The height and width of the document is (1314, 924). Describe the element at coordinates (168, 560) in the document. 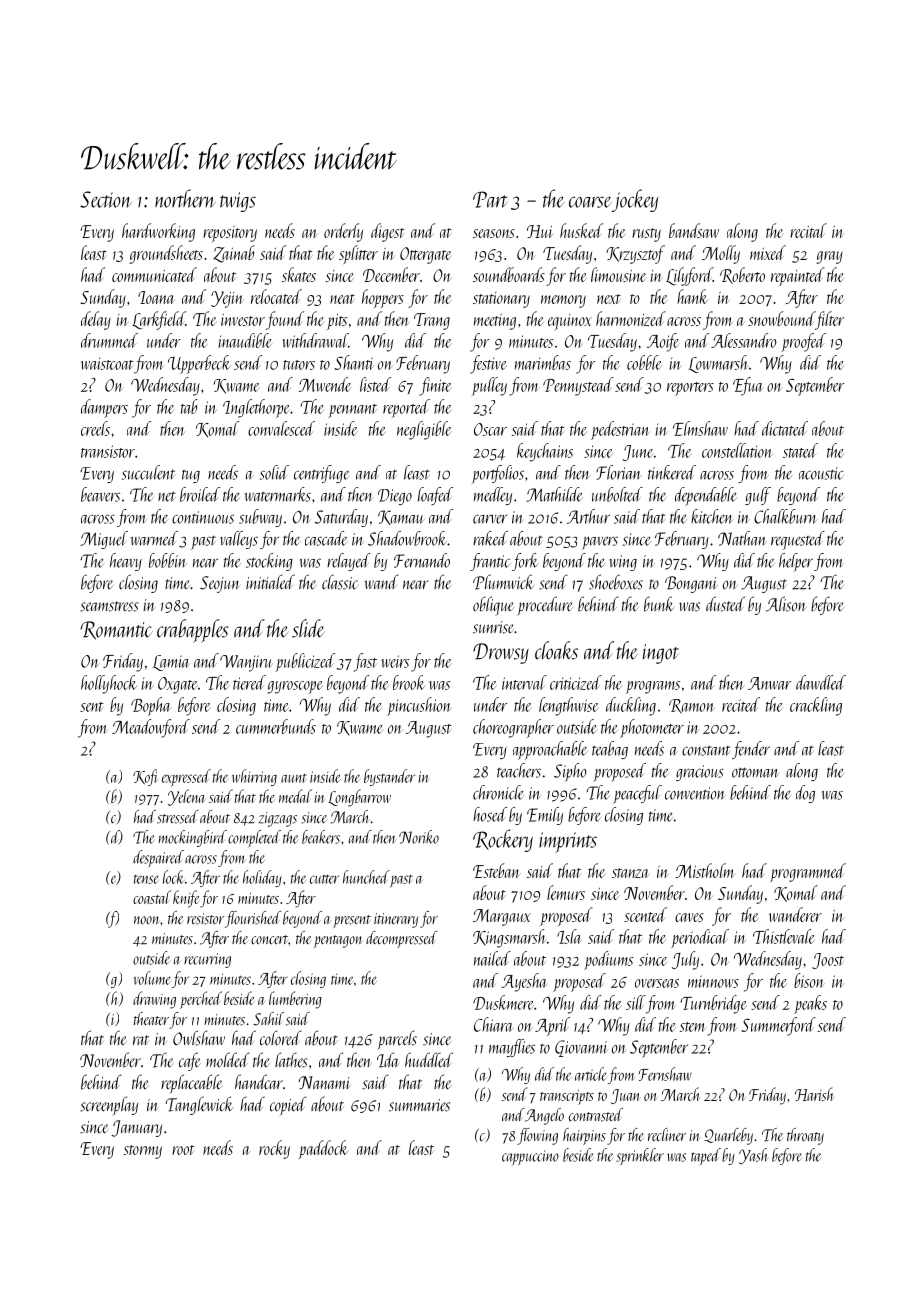

I see `bobbin` at that location.
